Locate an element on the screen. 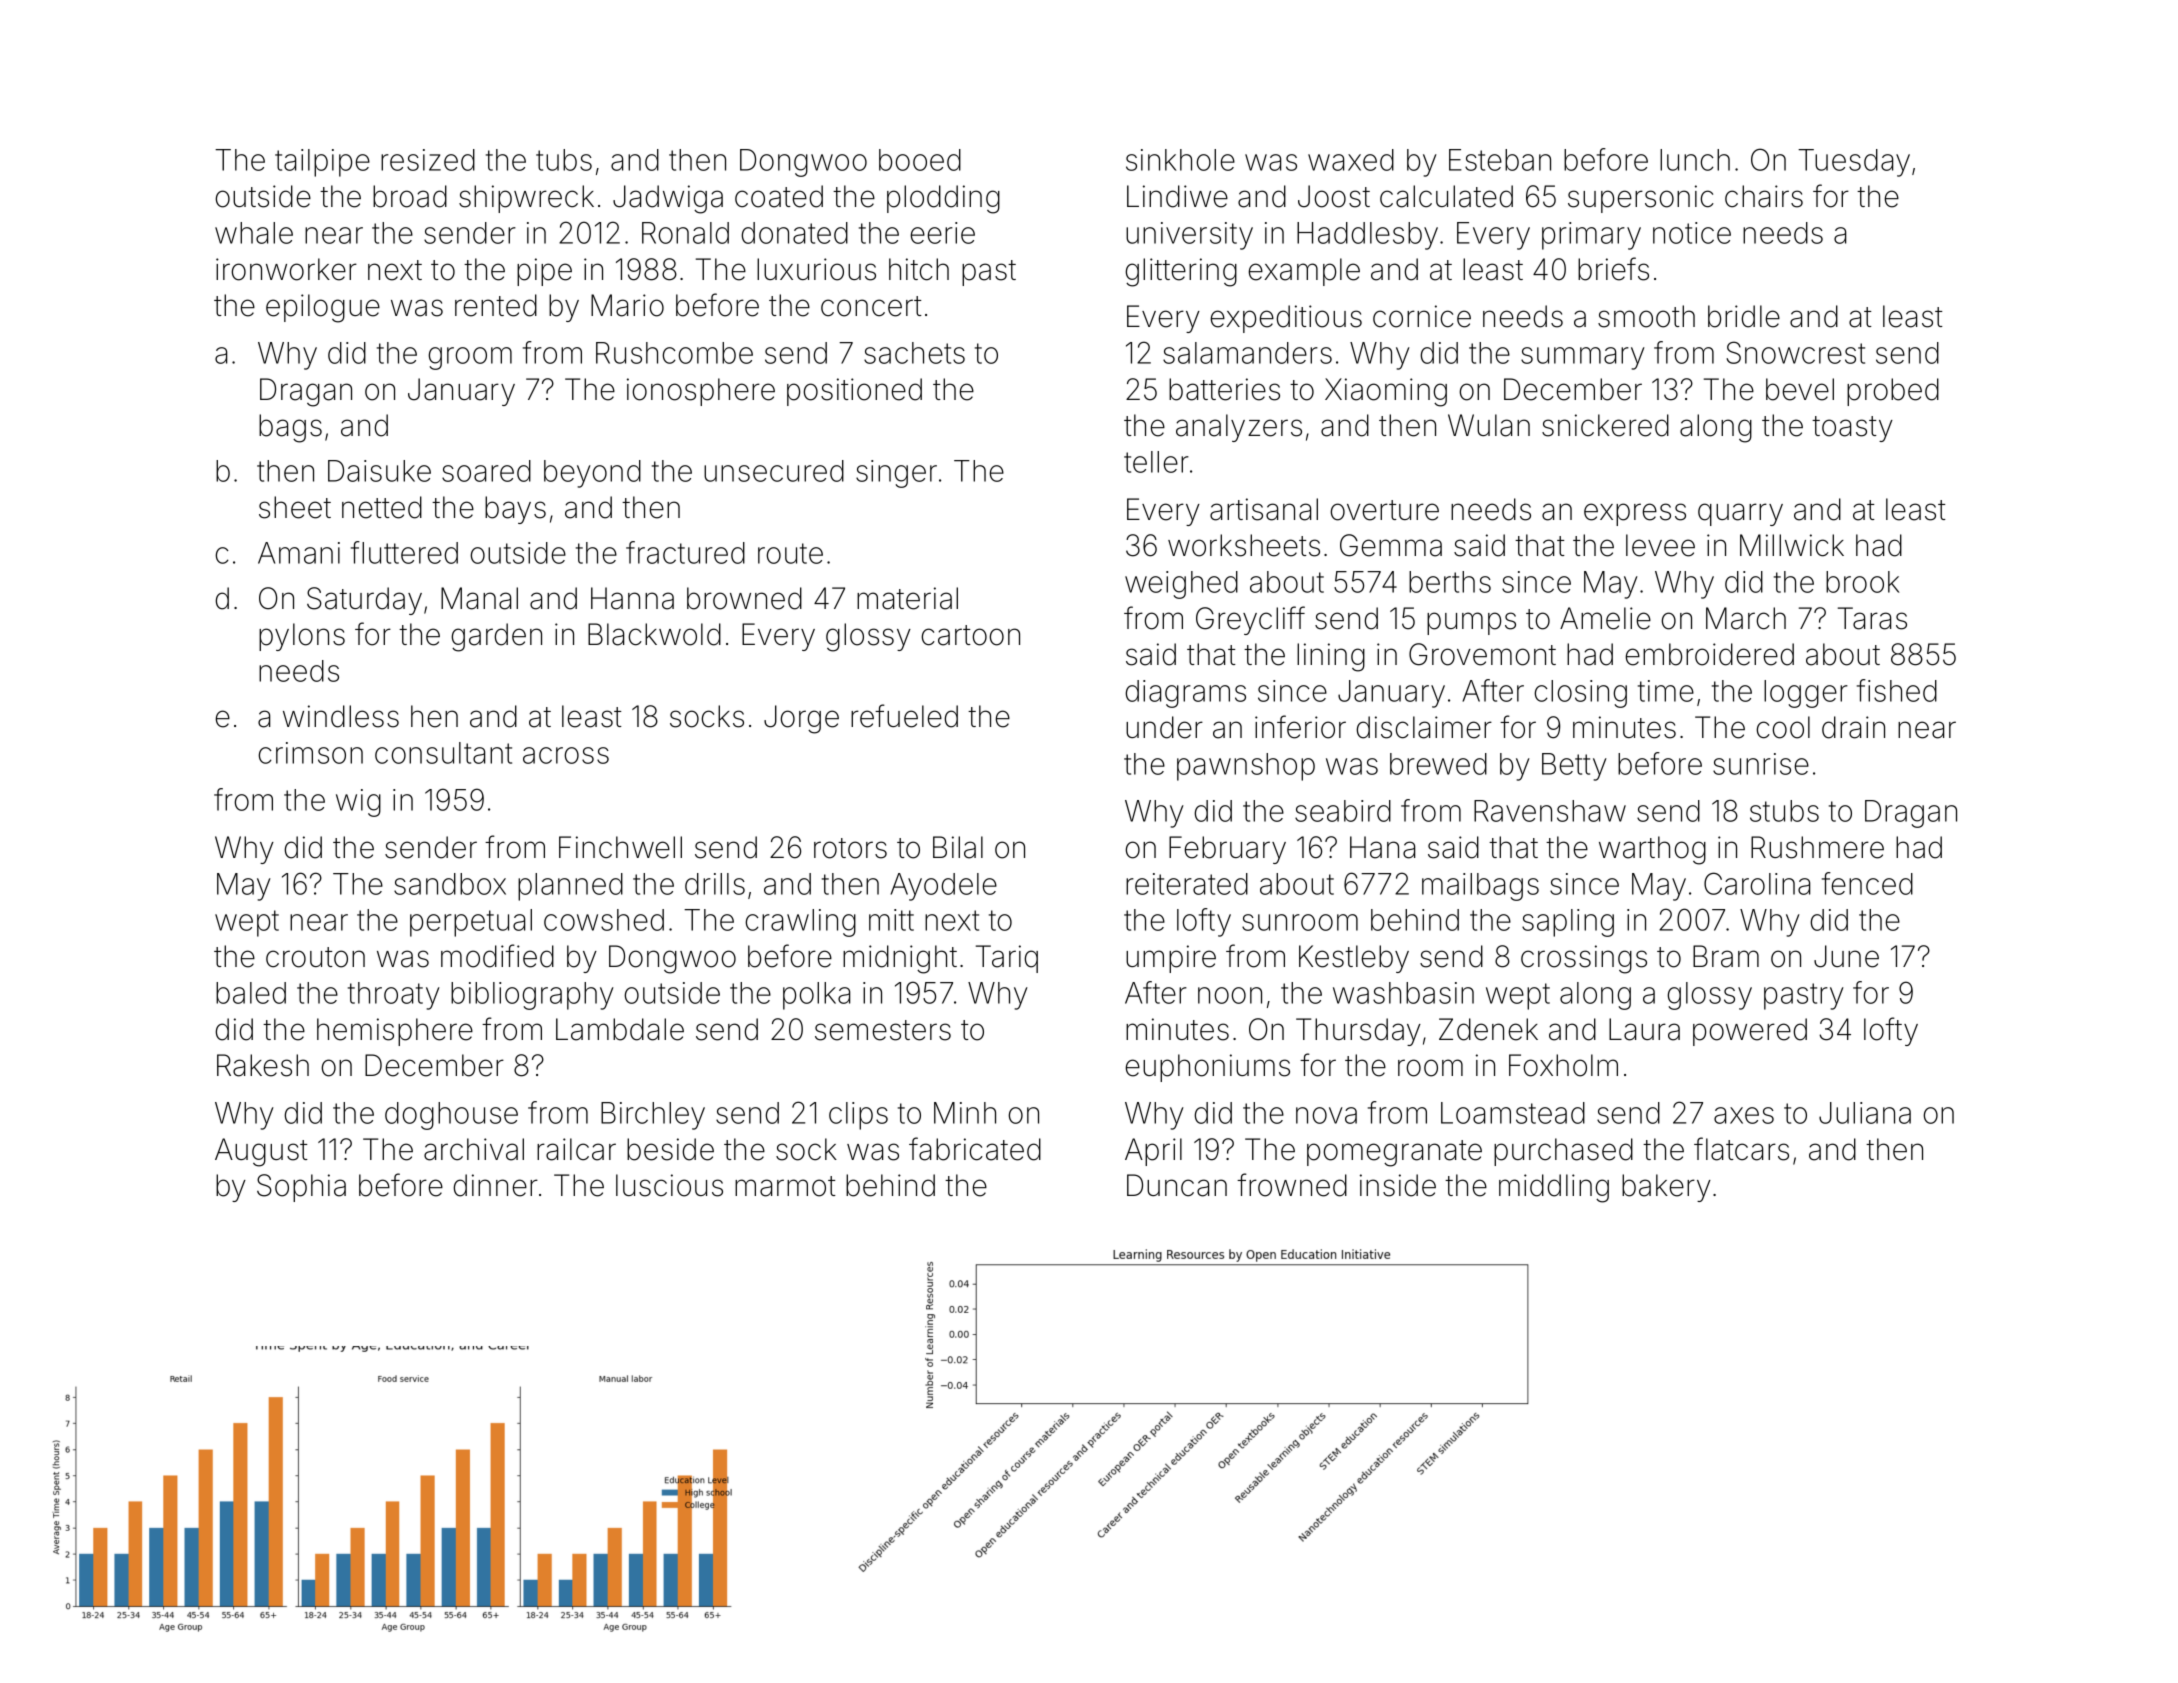 The image size is (2178, 1683). singer is located at coordinates (896, 474).
